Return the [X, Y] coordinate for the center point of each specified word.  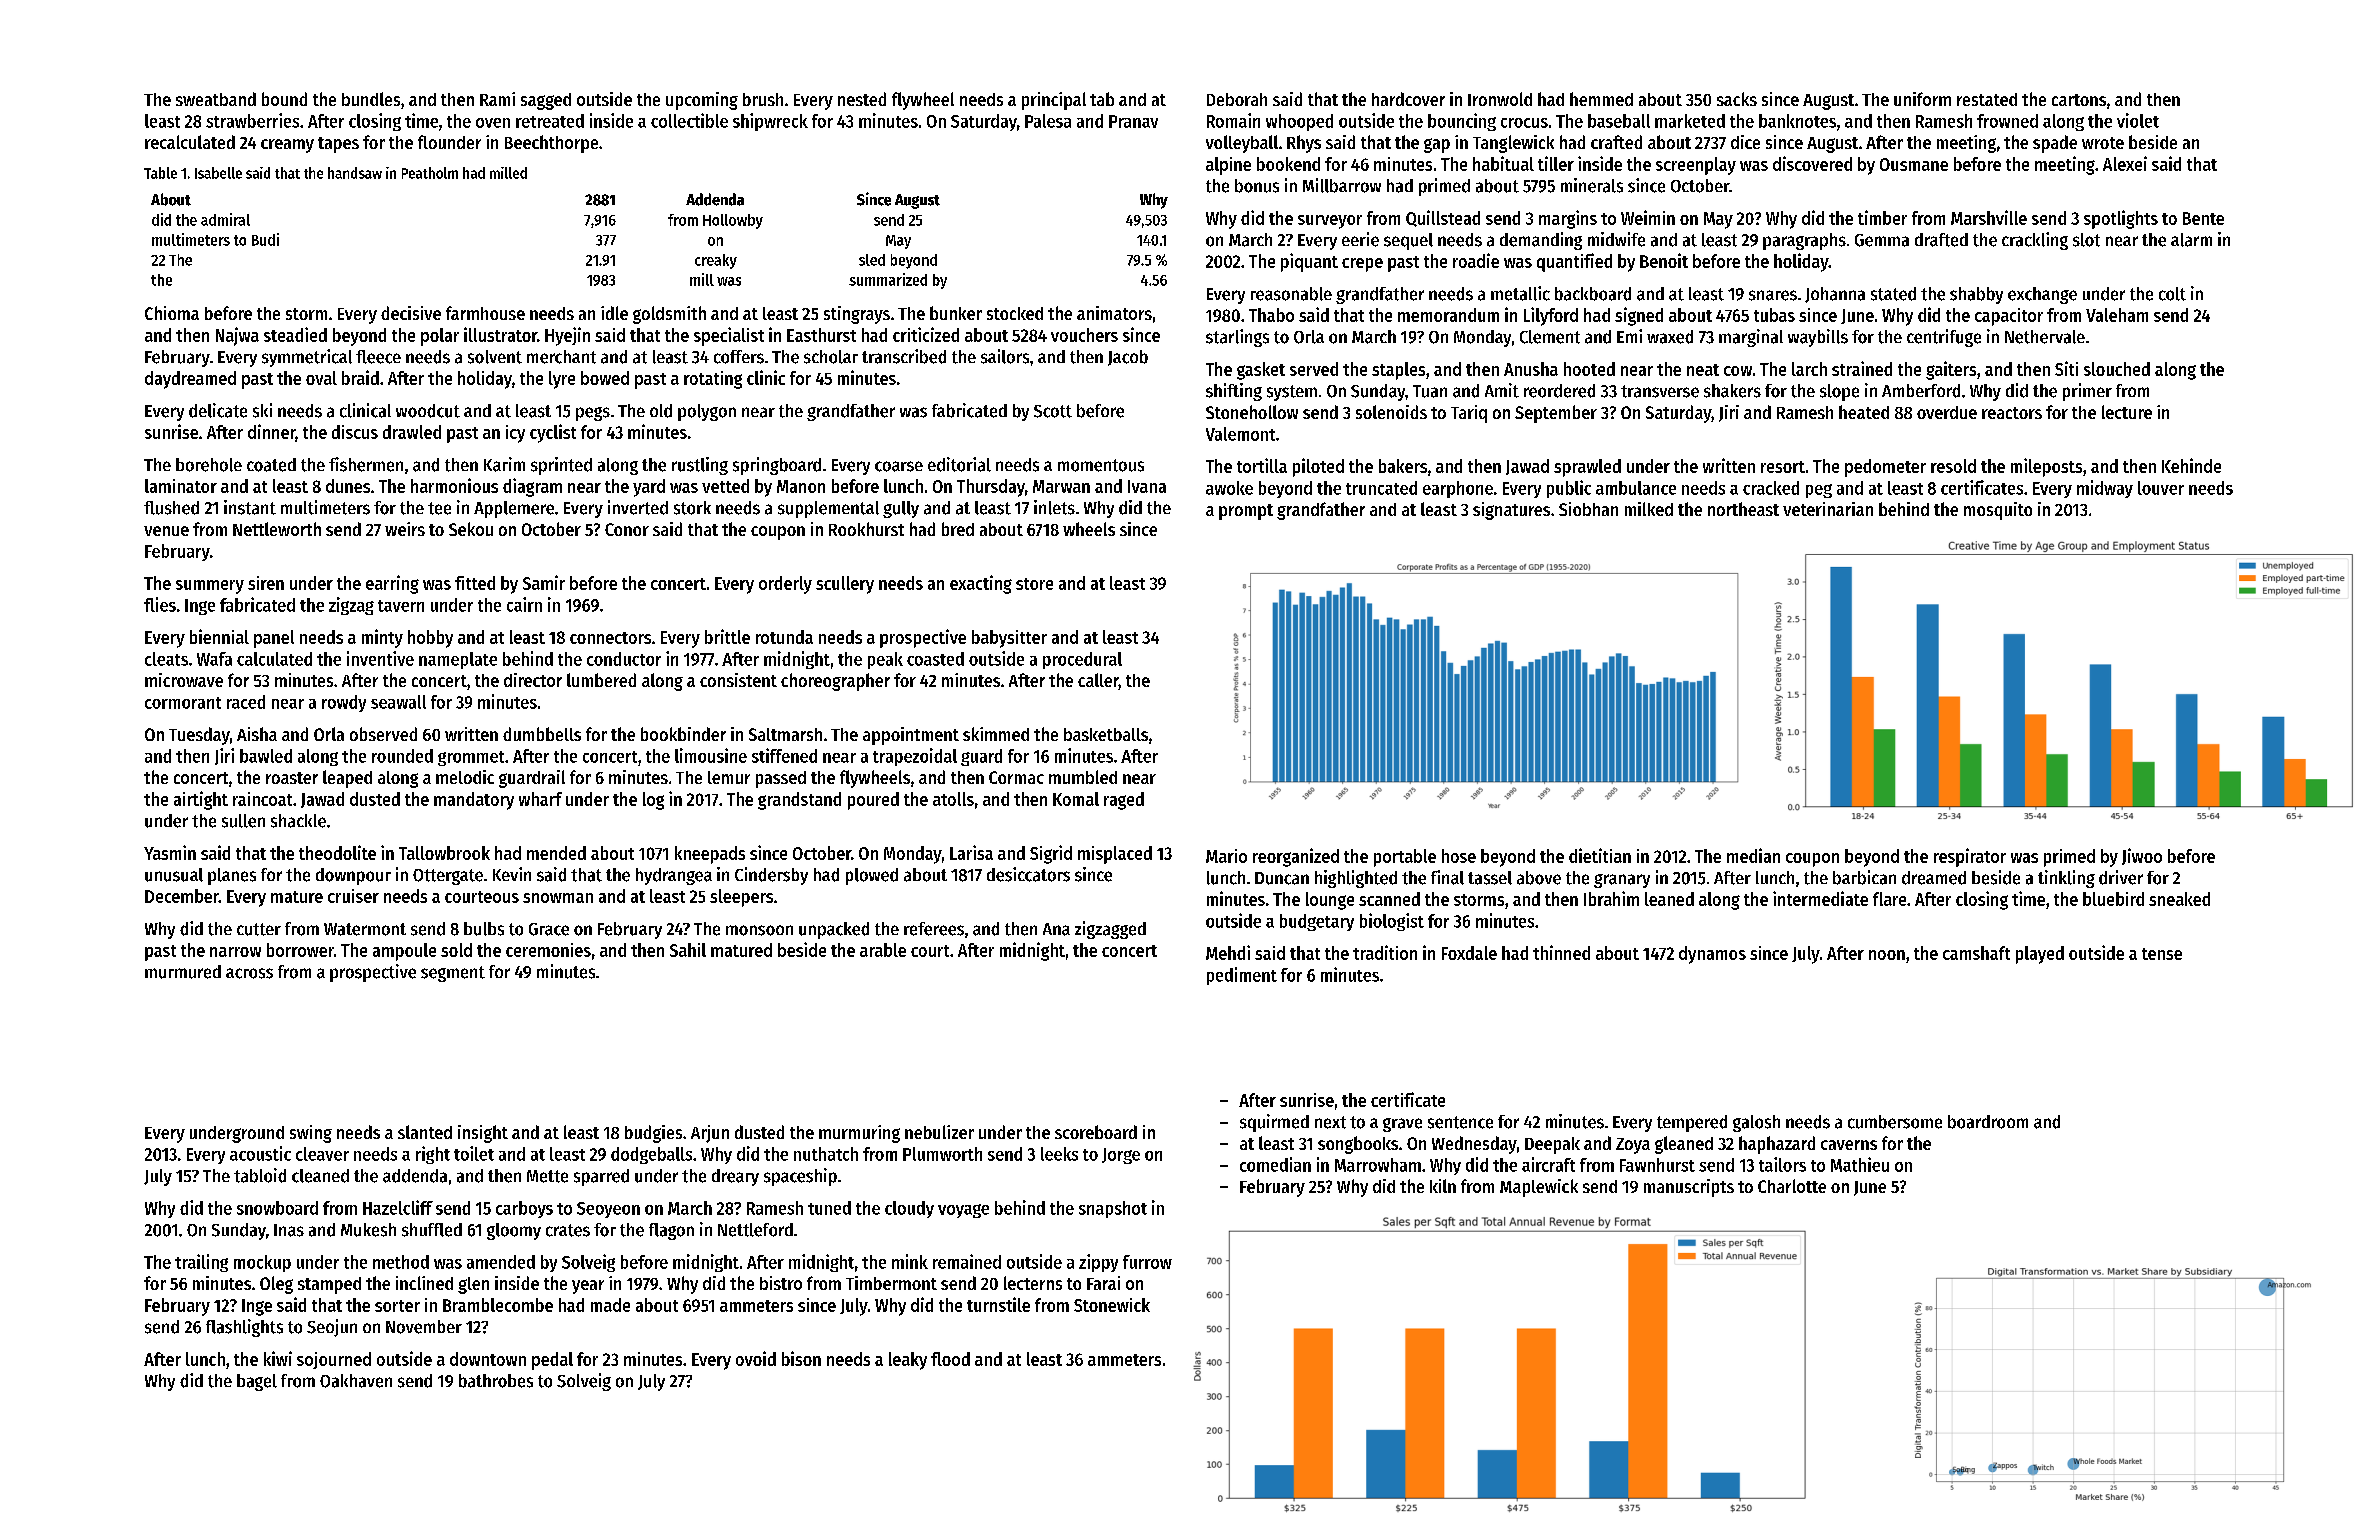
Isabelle [218, 173]
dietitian [1600, 855]
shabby [1976, 295]
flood [950, 1359]
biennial [219, 636]
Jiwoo [2142, 856]
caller [1098, 681]
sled [872, 260]
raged [1124, 801]
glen [473, 1285]
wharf [540, 799]
